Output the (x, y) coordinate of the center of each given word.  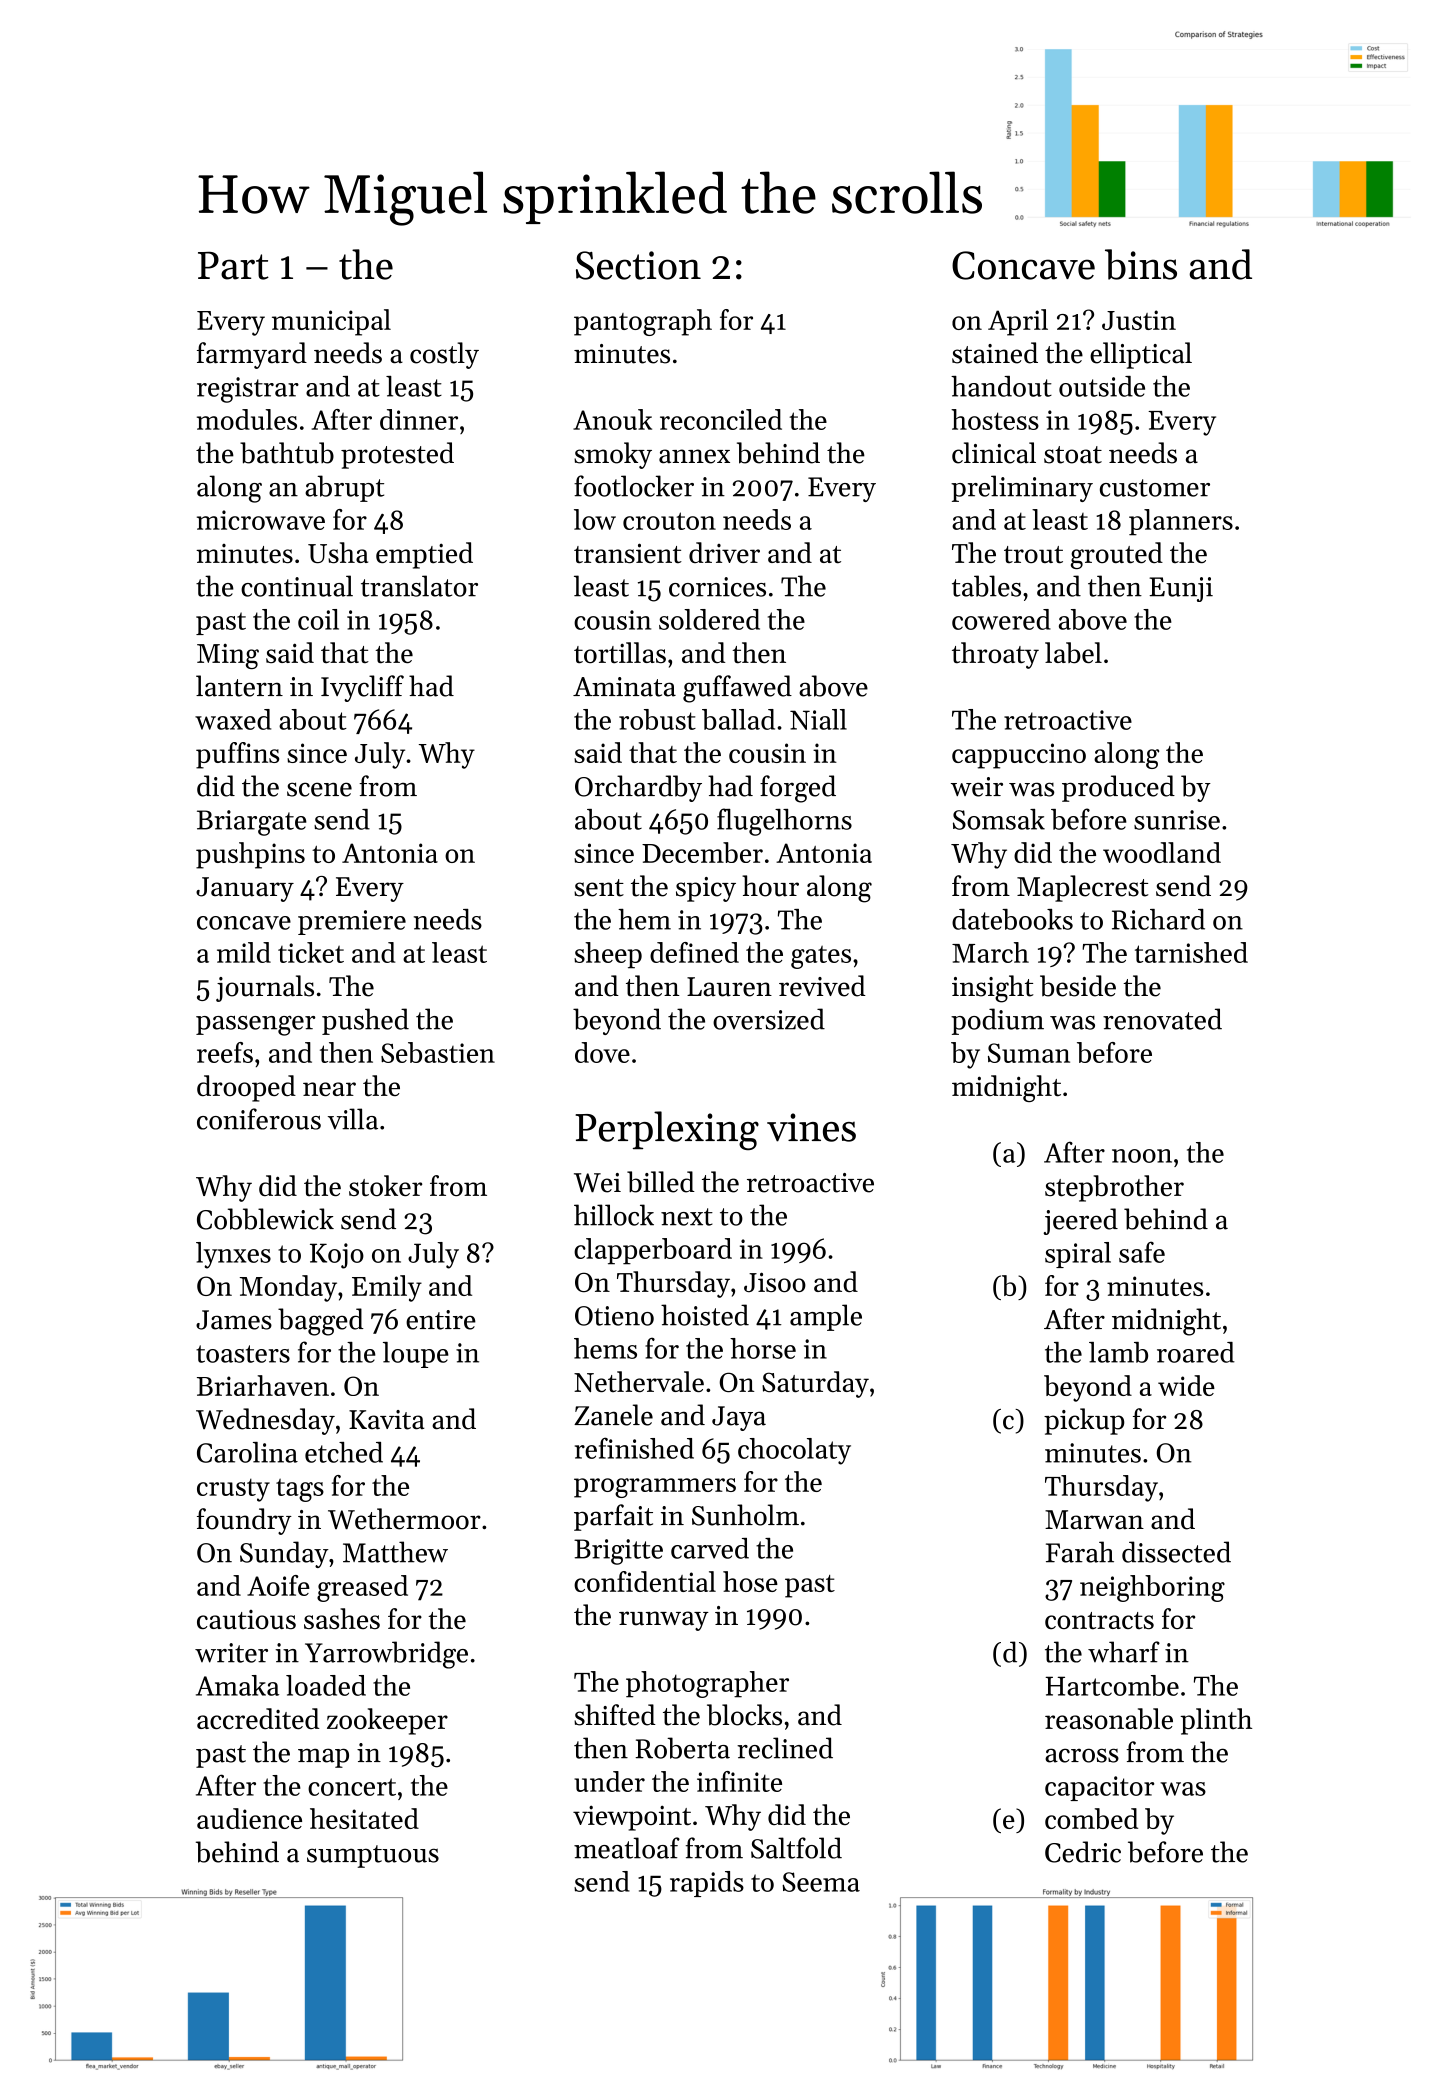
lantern (239, 686)
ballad (738, 719)
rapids (707, 1884)
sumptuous (373, 1856)
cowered (1001, 619)
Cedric (1083, 1852)
